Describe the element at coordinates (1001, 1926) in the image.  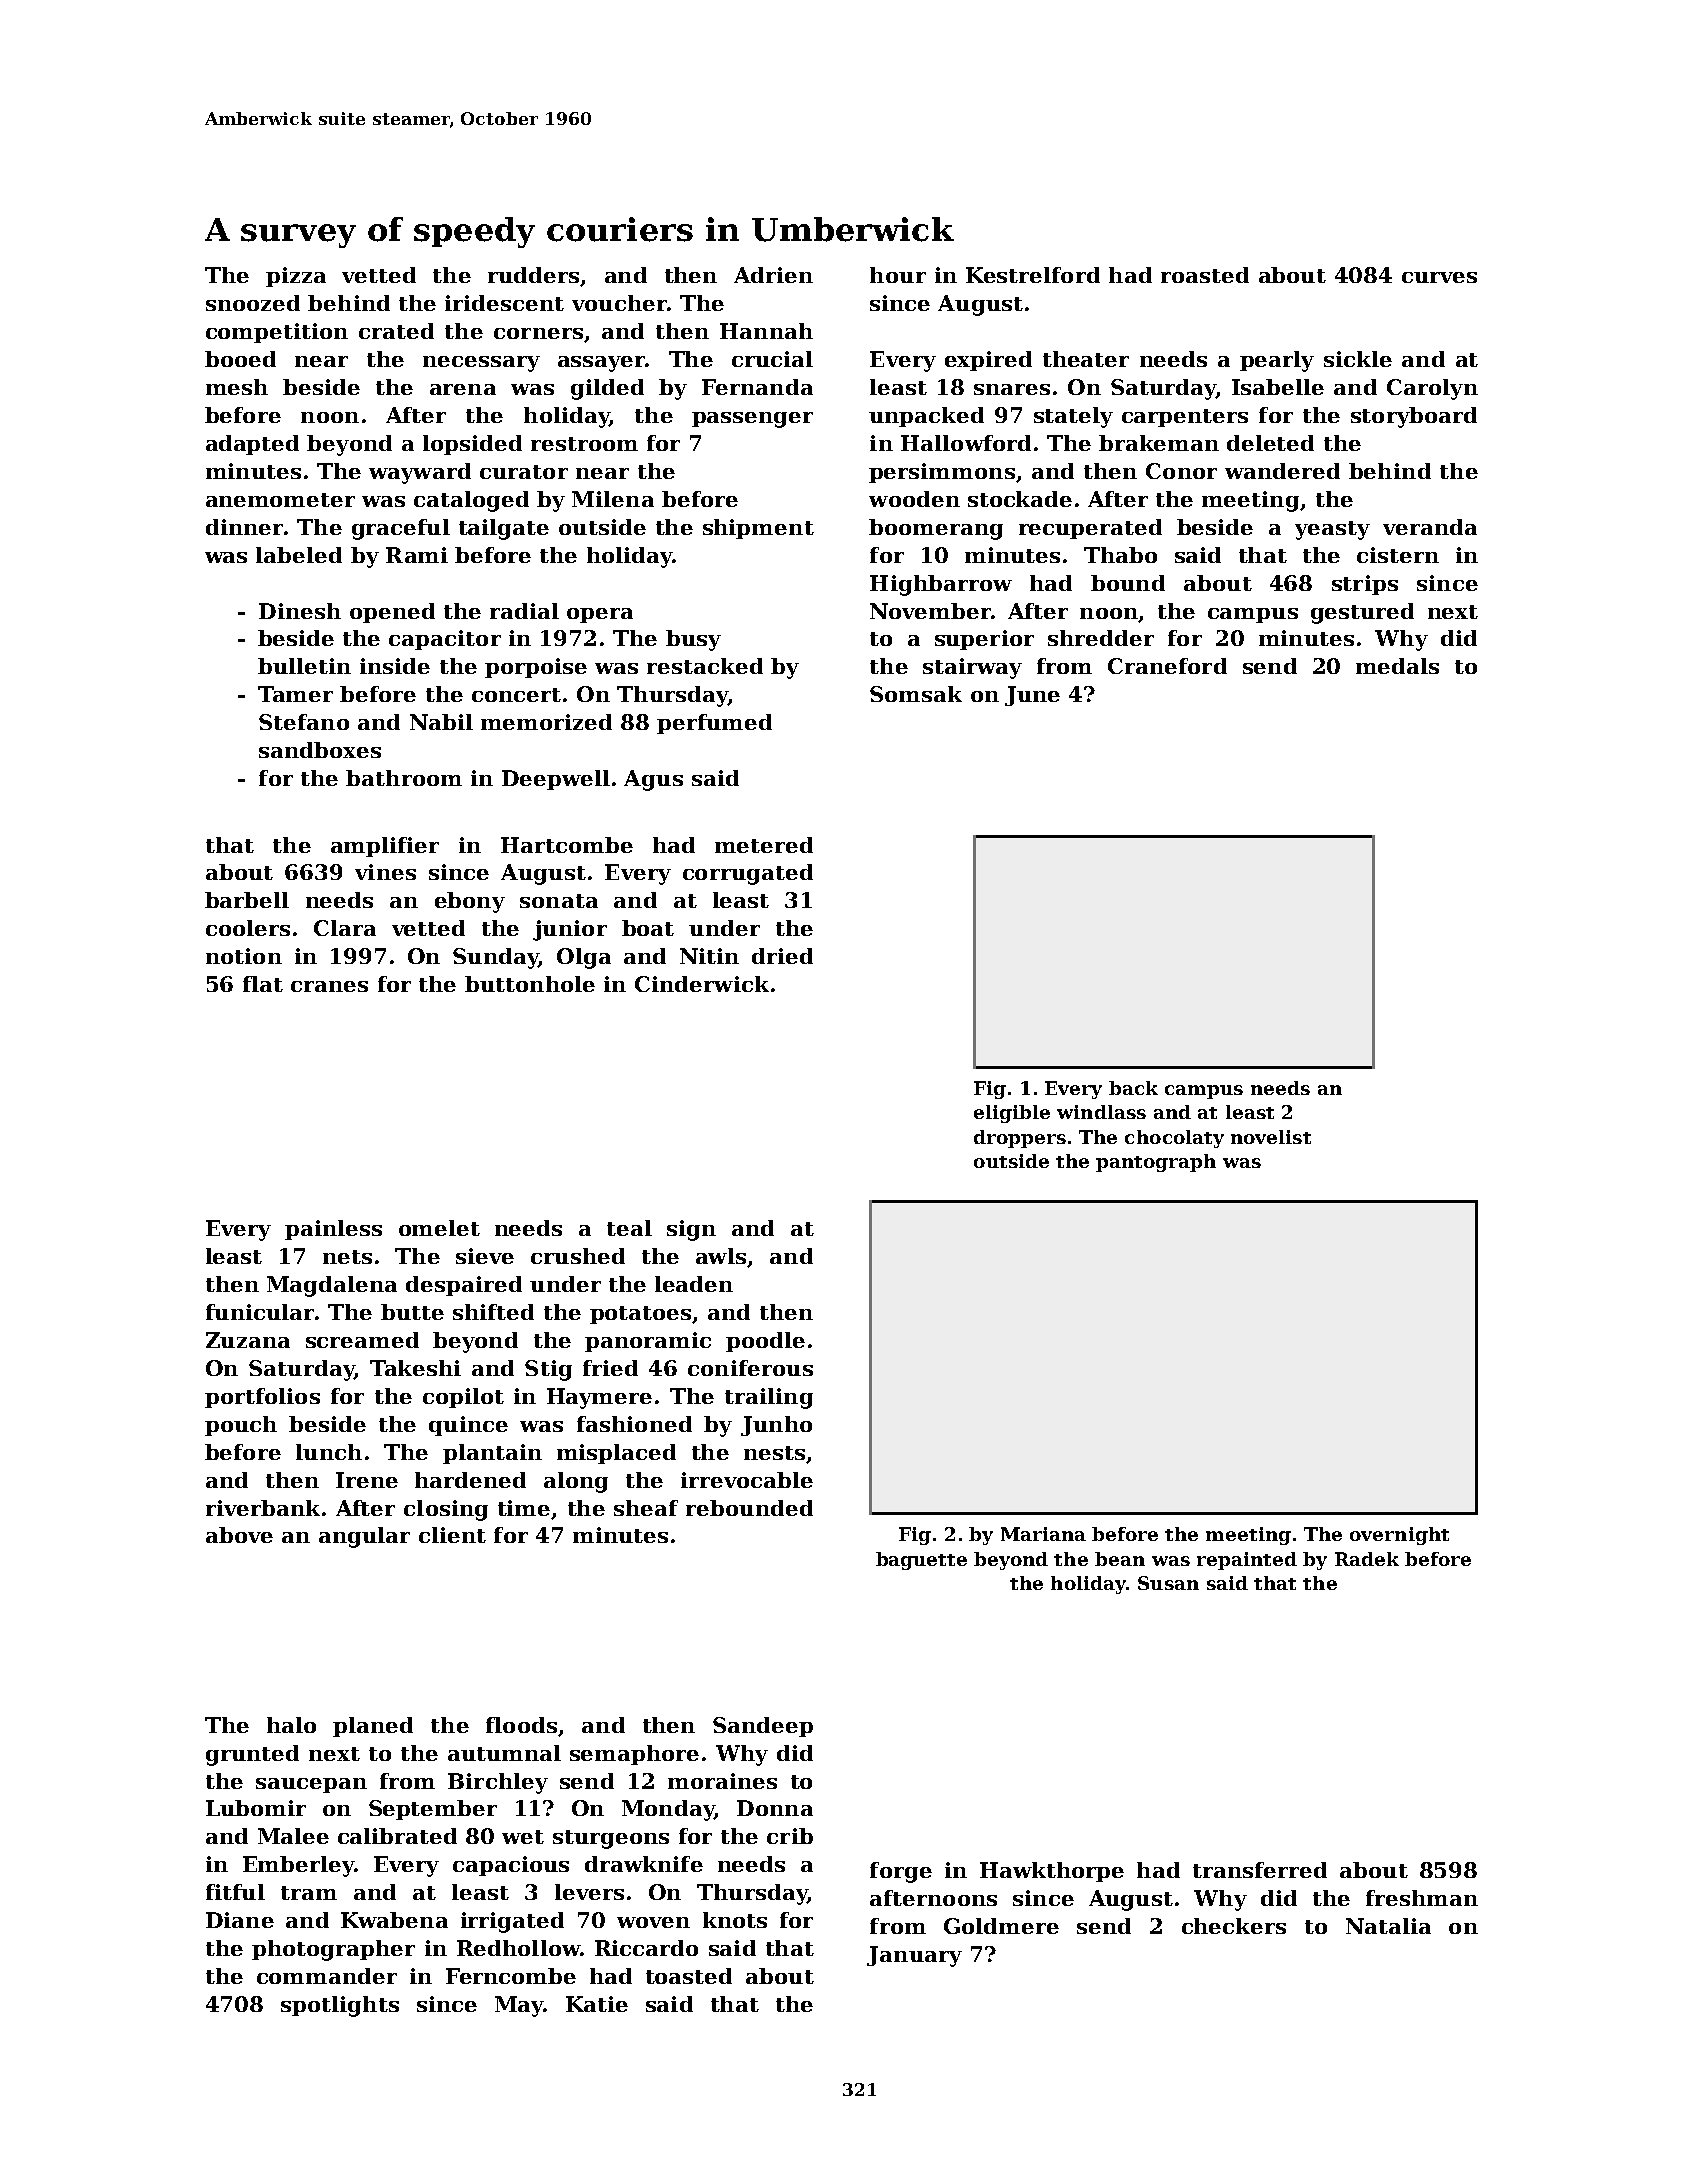
I see `Goldmere` at that location.
